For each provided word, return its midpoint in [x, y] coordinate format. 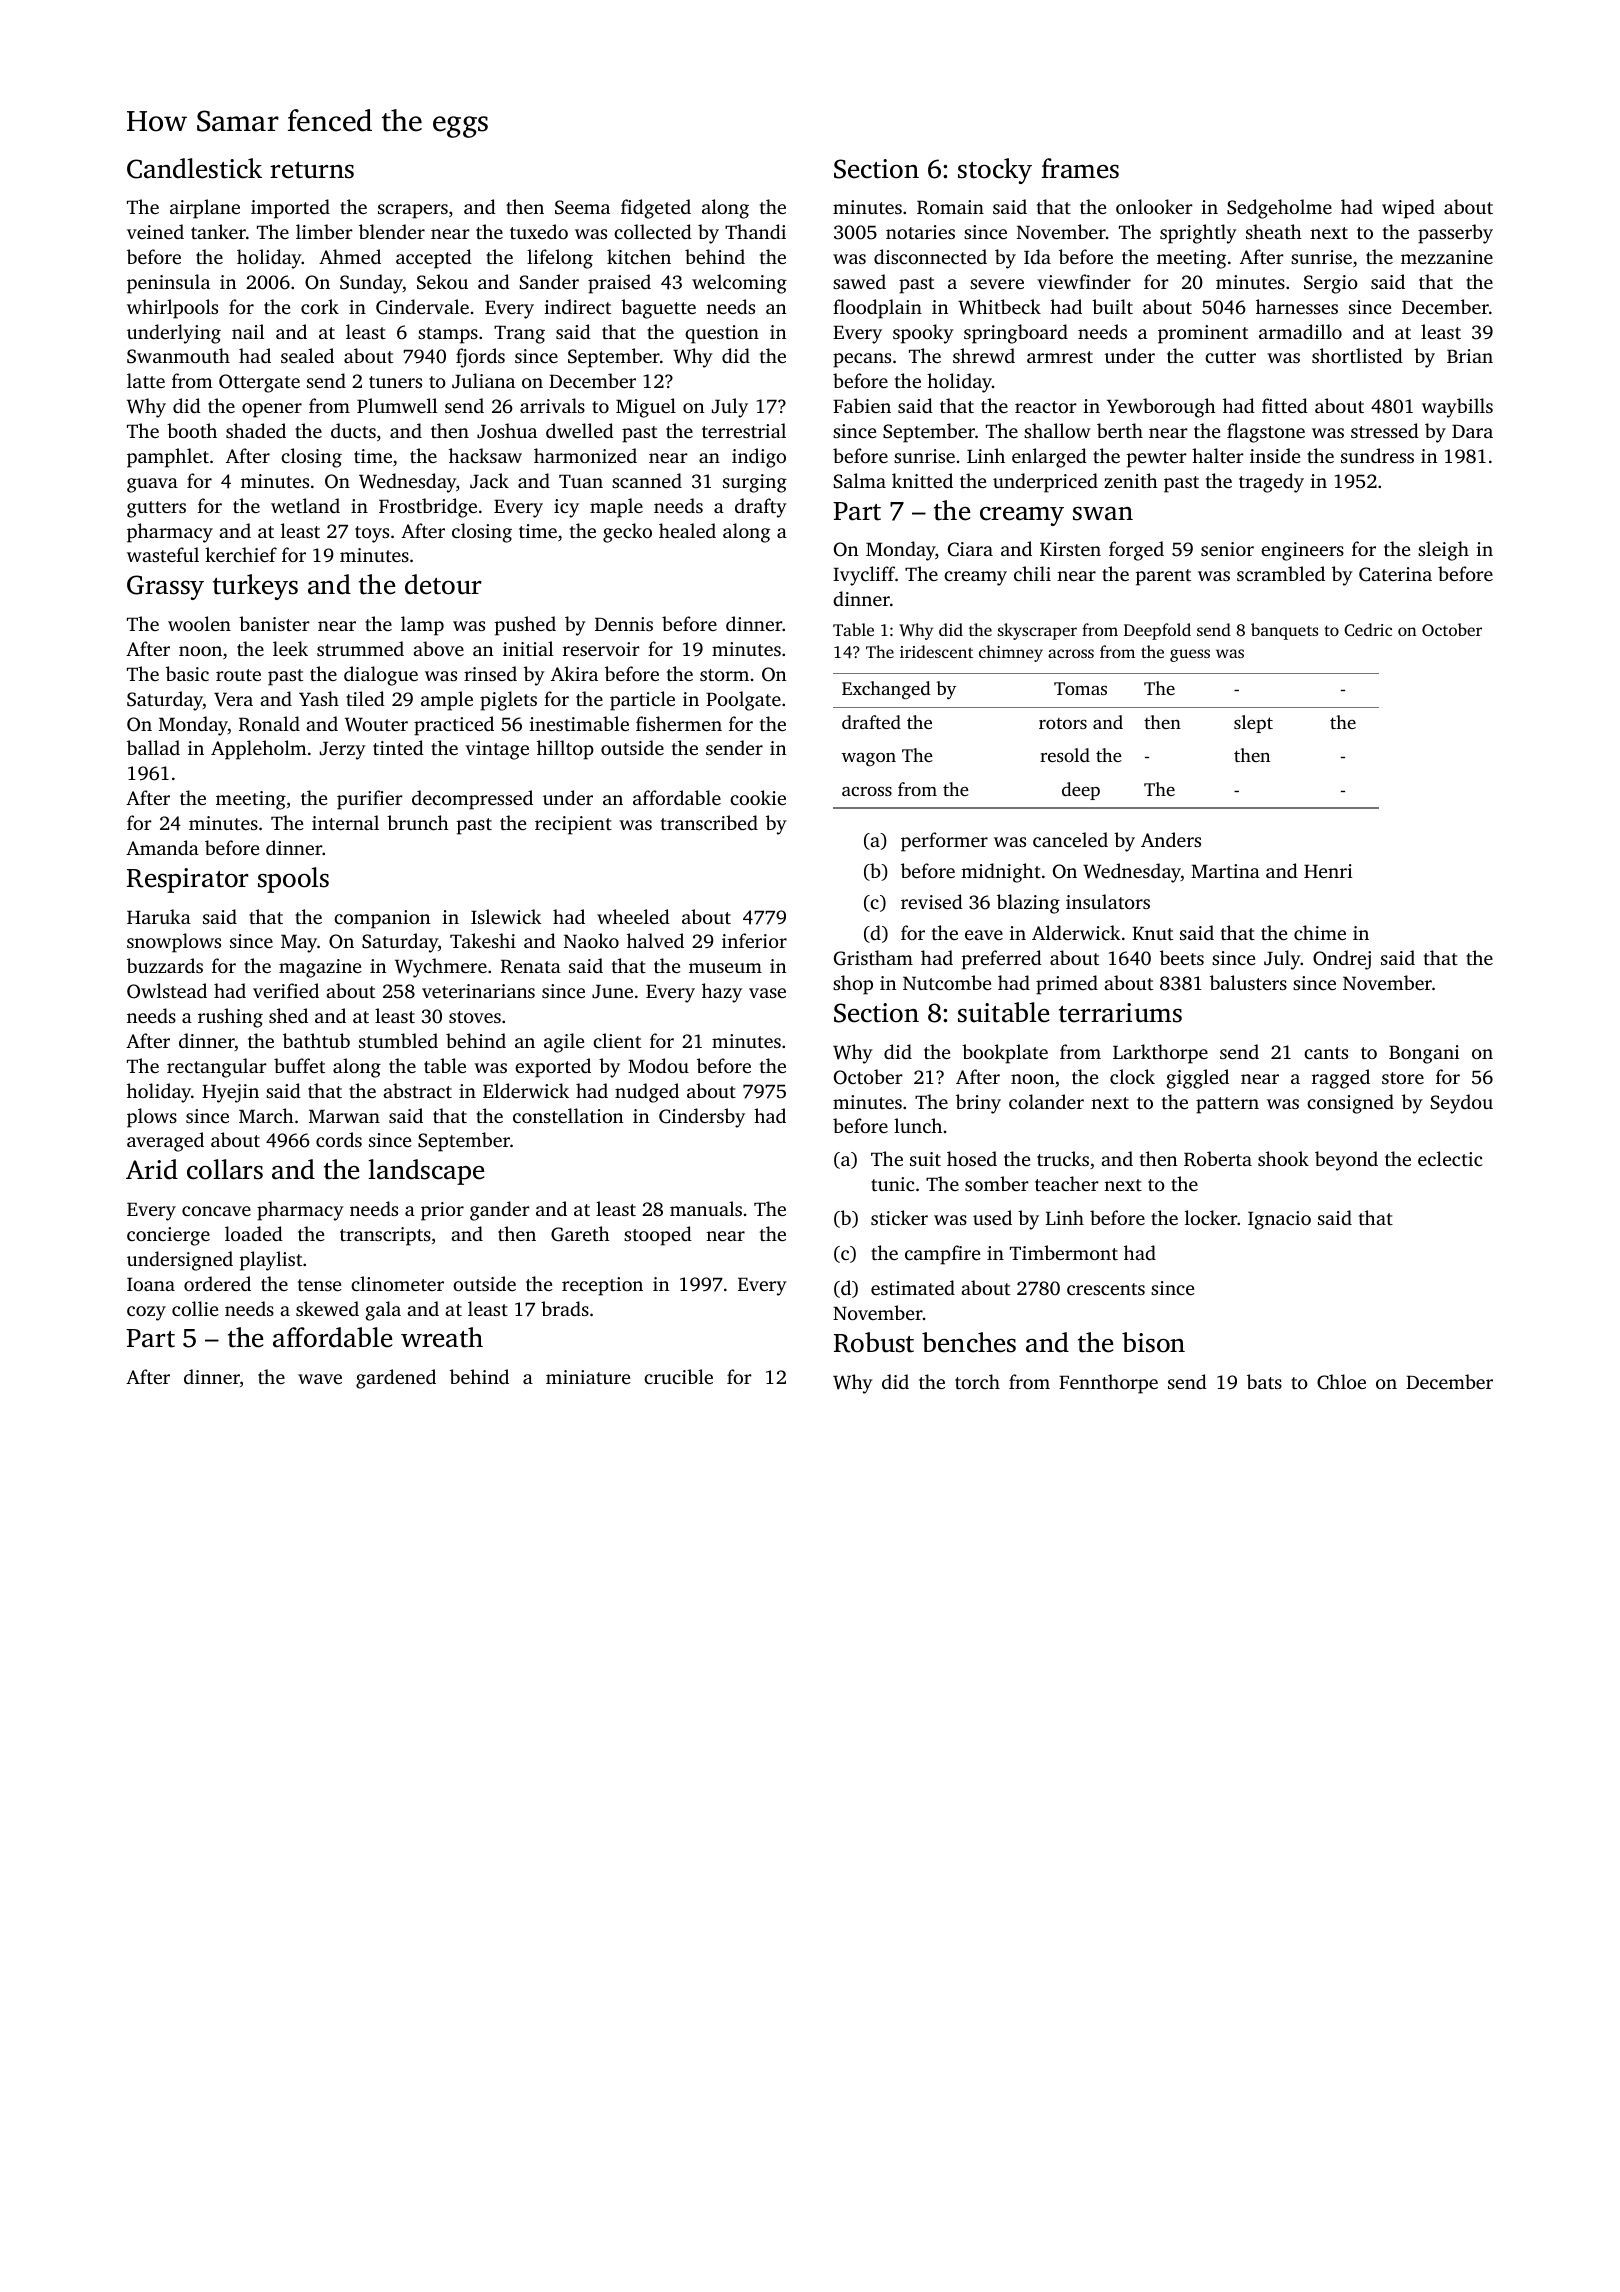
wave [320, 1379]
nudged [647, 1093]
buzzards [165, 965]
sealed [307, 355]
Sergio [1331, 284]
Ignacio [1279, 1220]
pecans [862, 360]
